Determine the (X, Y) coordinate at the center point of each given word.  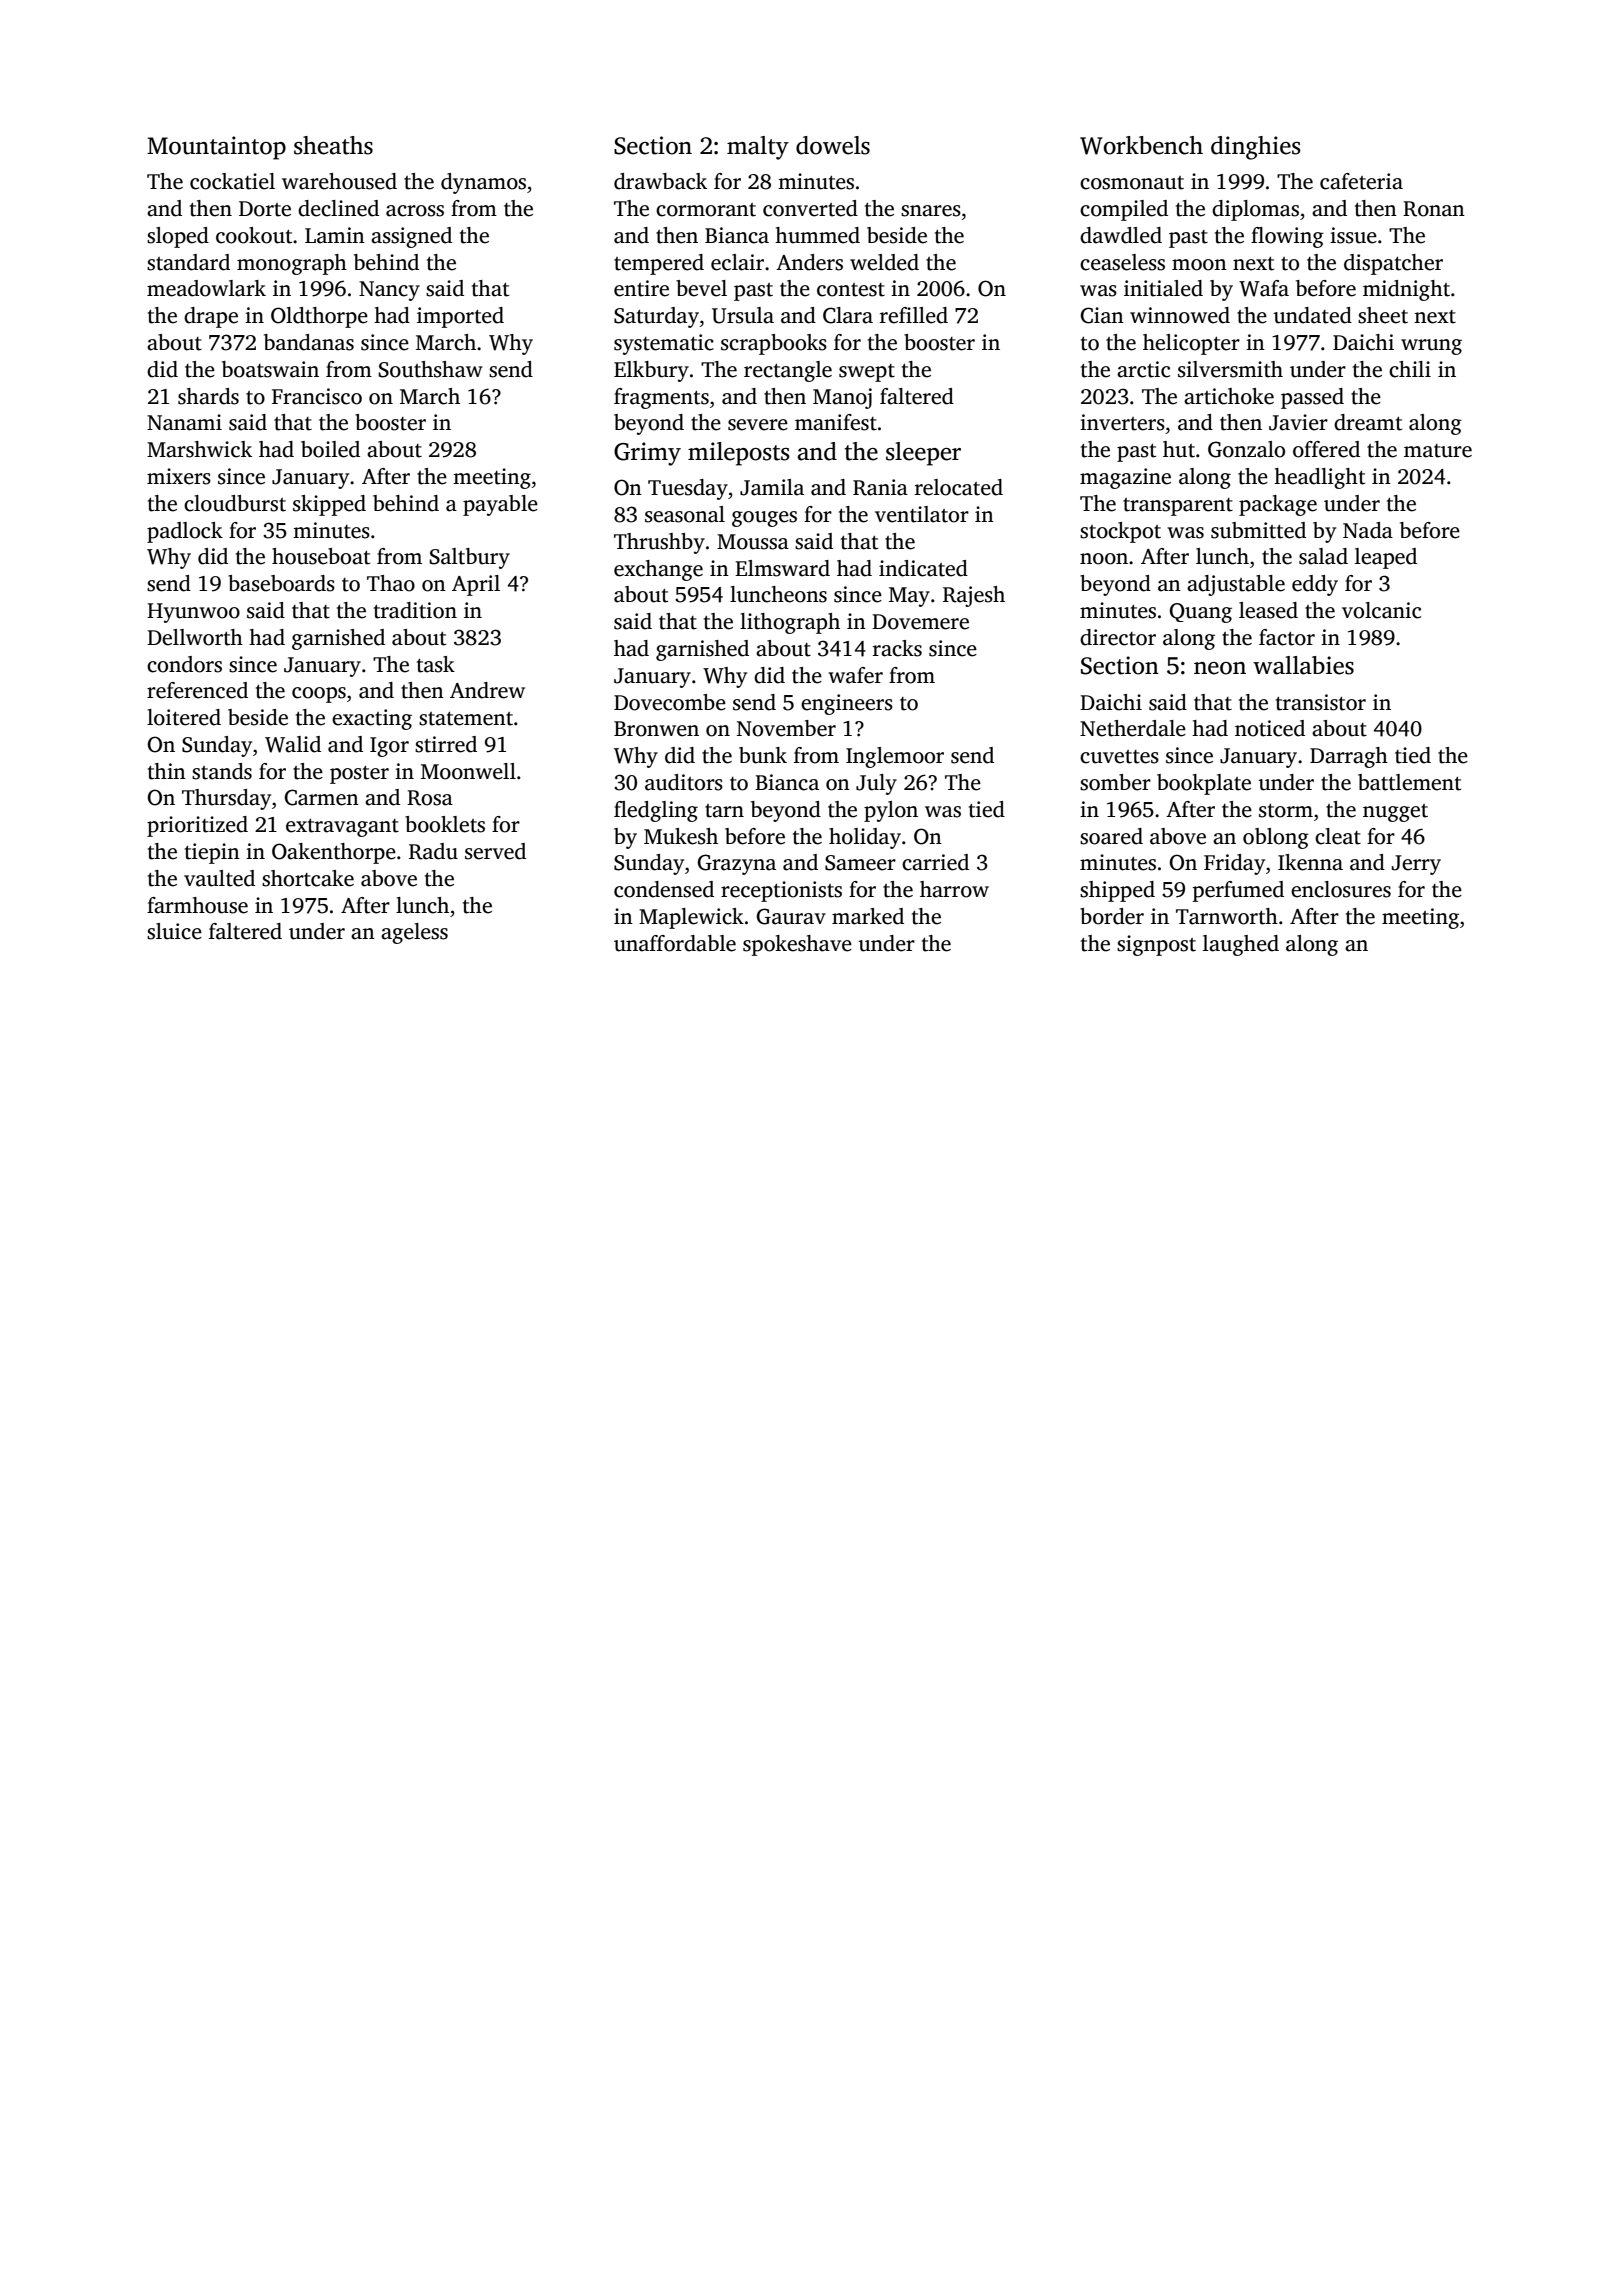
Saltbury (469, 558)
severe (758, 425)
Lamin (335, 235)
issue (1353, 235)
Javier (1298, 422)
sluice (174, 931)
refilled (914, 315)
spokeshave (797, 945)
